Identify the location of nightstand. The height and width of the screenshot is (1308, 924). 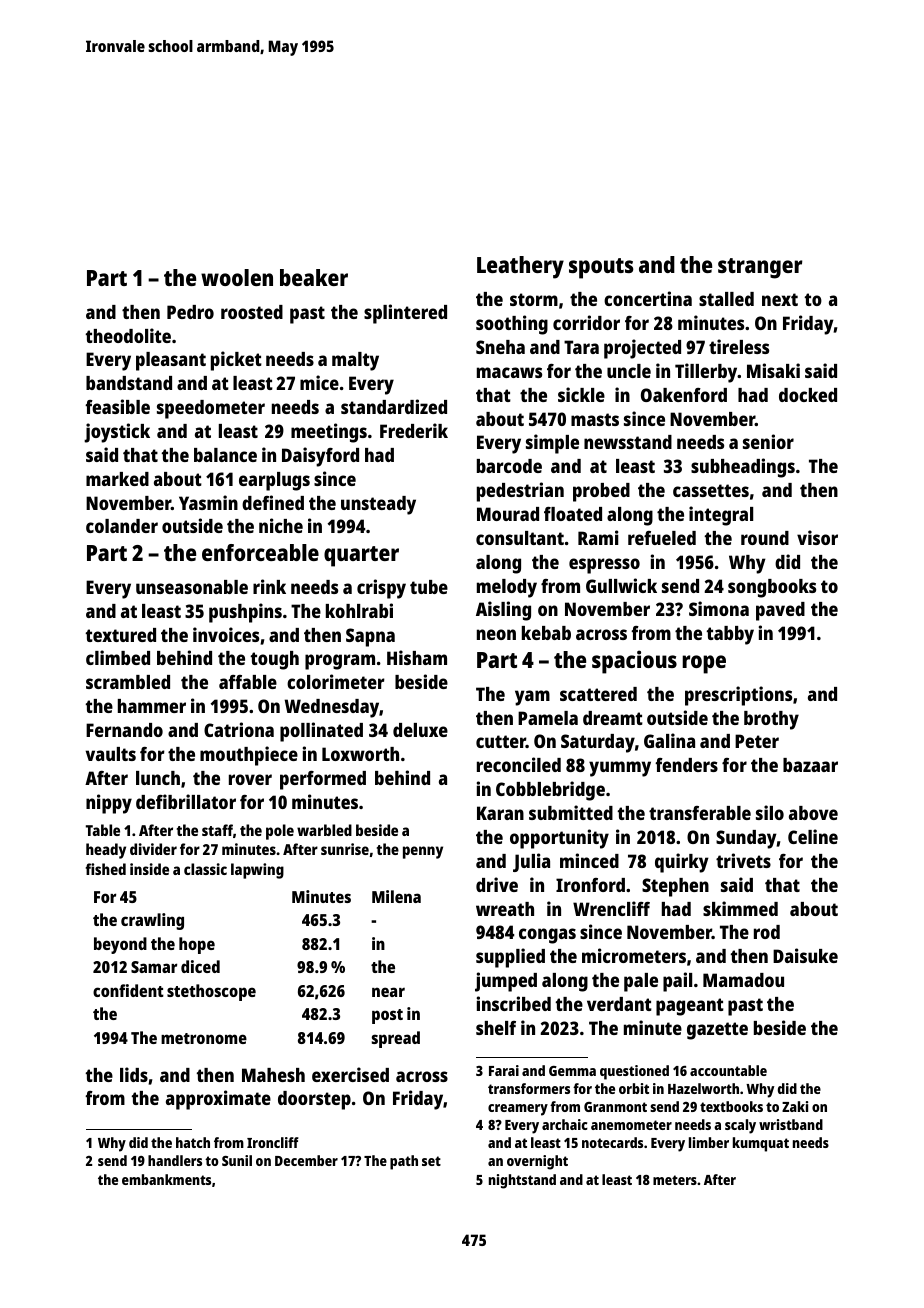
(522, 1181).
